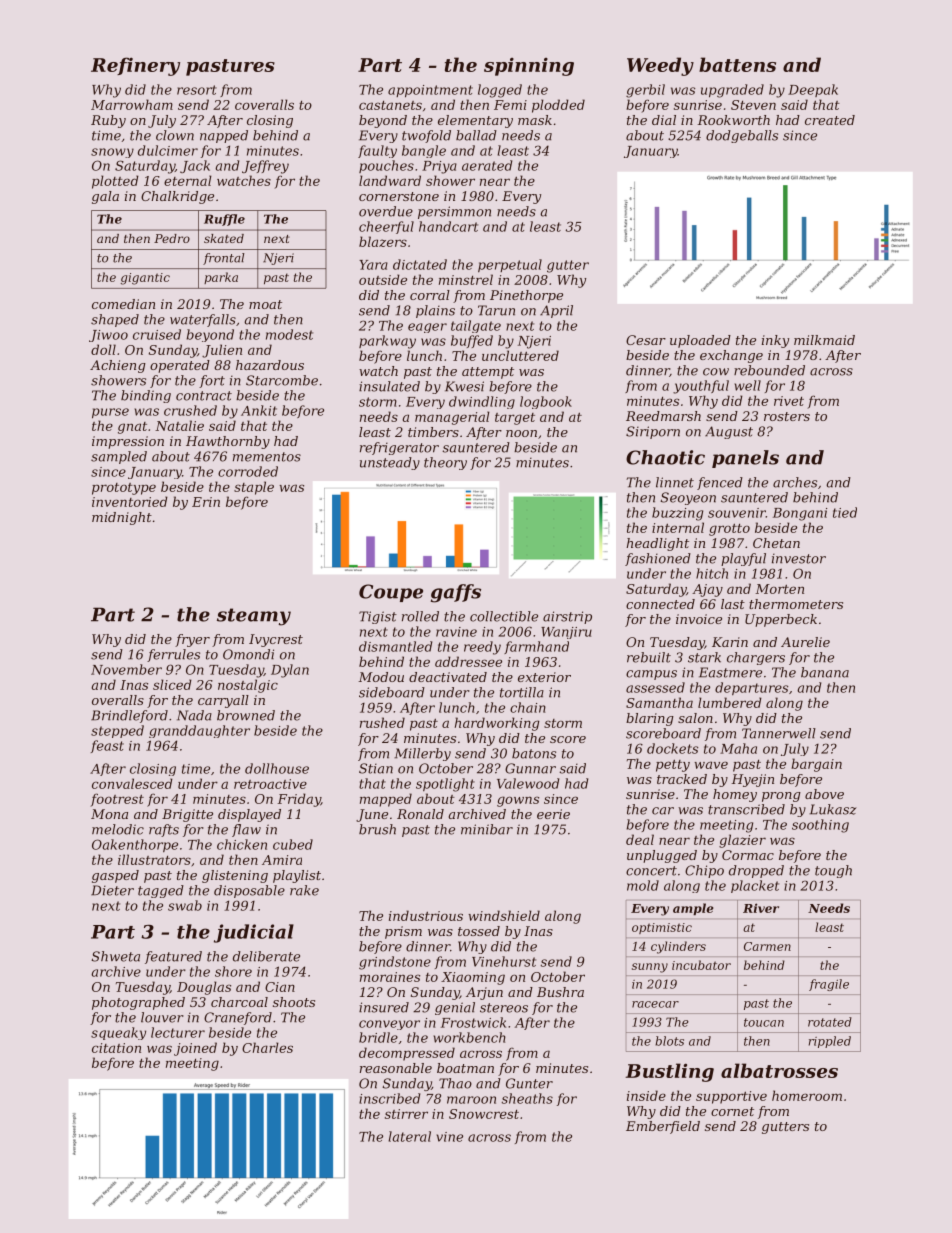 The image size is (952, 1233). What do you see at coordinates (829, 985) in the screenshot?
I see `fragile` at bounding box center [829, 985].
